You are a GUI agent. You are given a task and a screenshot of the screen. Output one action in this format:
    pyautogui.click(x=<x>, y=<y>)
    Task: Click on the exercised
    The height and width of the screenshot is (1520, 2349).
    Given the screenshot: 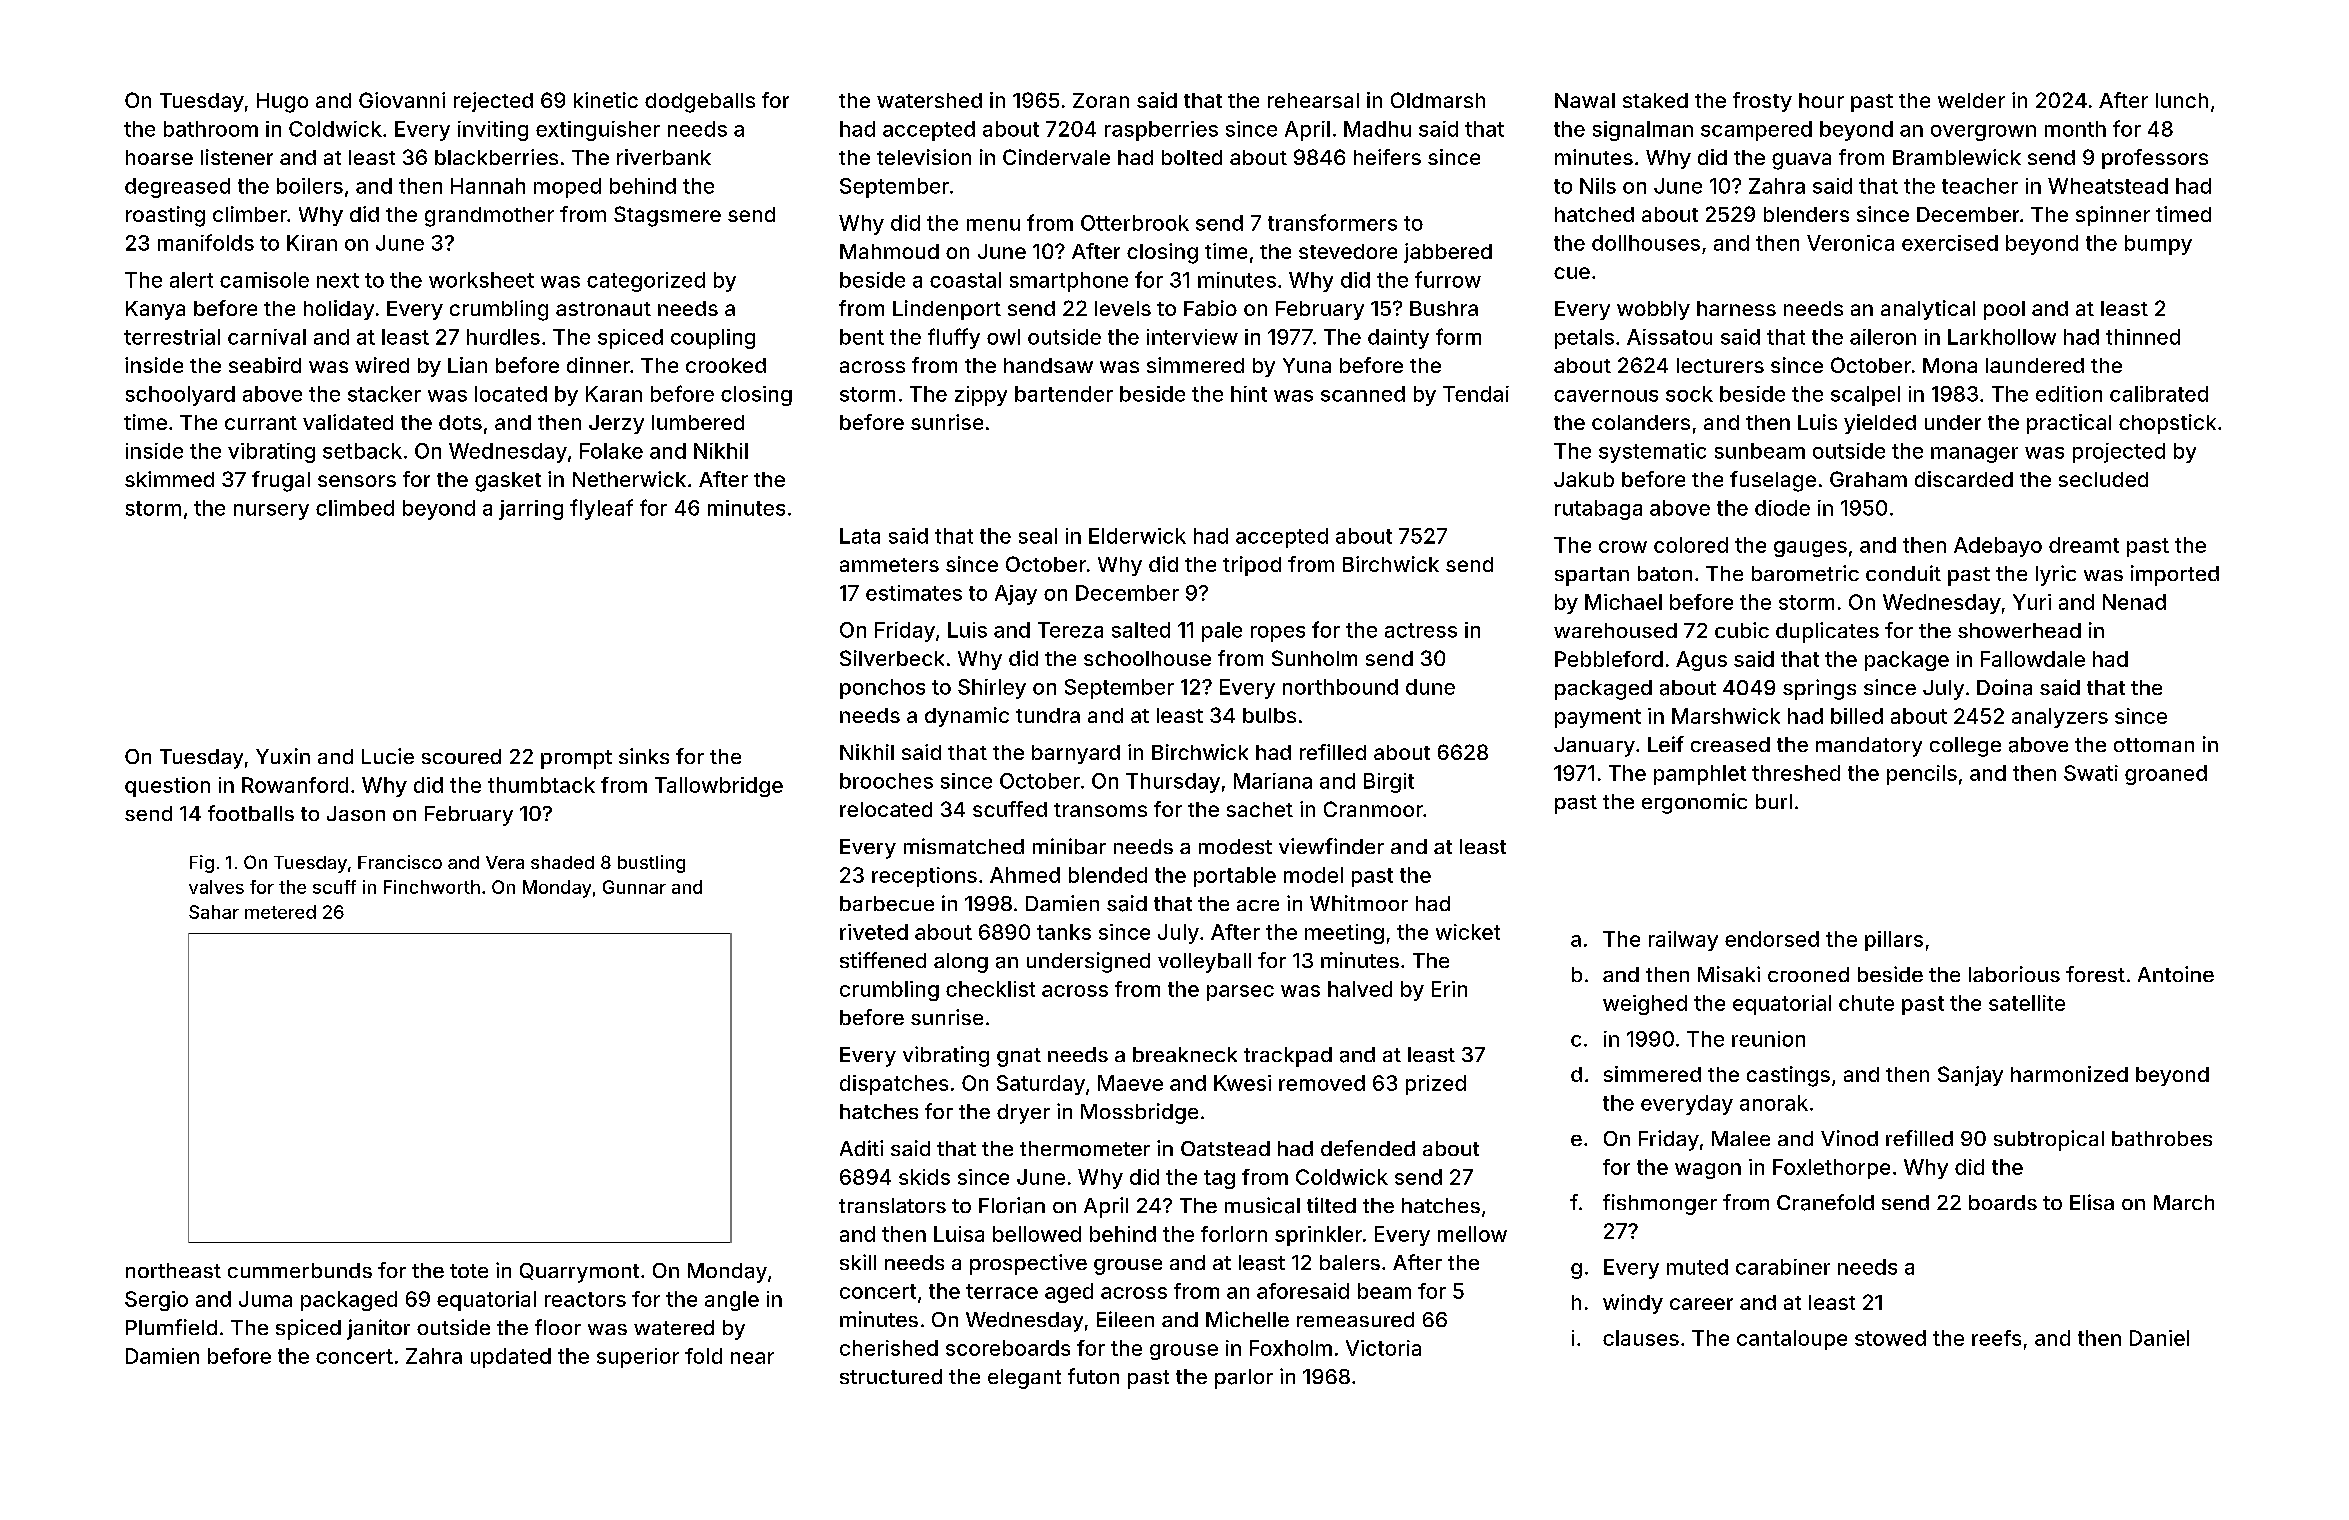 What is the action you would take?
    pyautogui.click(x=1950, y=243)
